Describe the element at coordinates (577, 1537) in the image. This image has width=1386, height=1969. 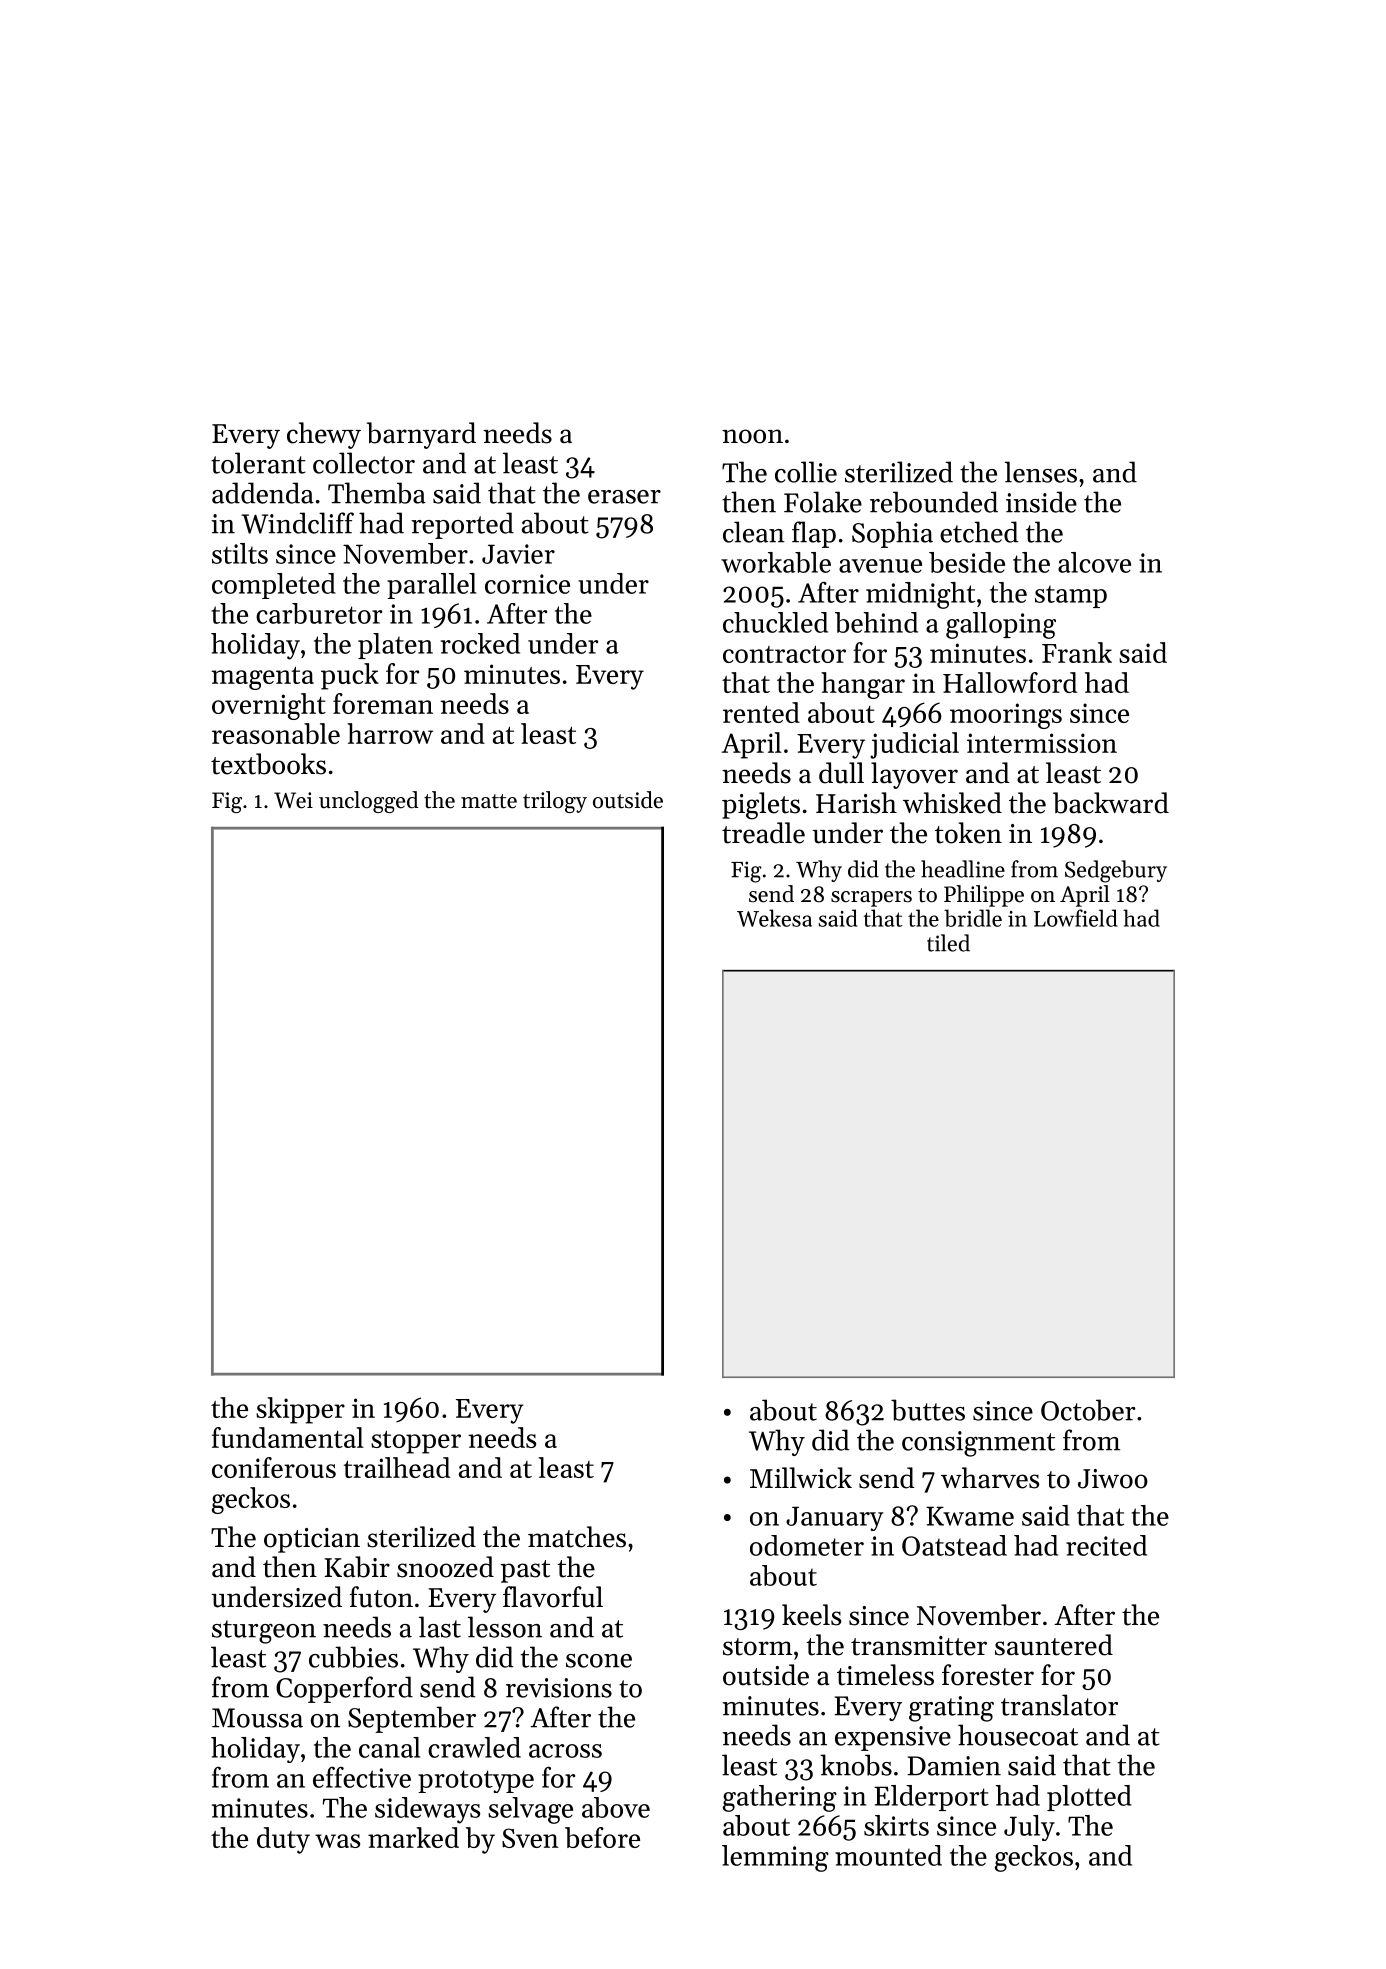
I see `matches` at that location.
